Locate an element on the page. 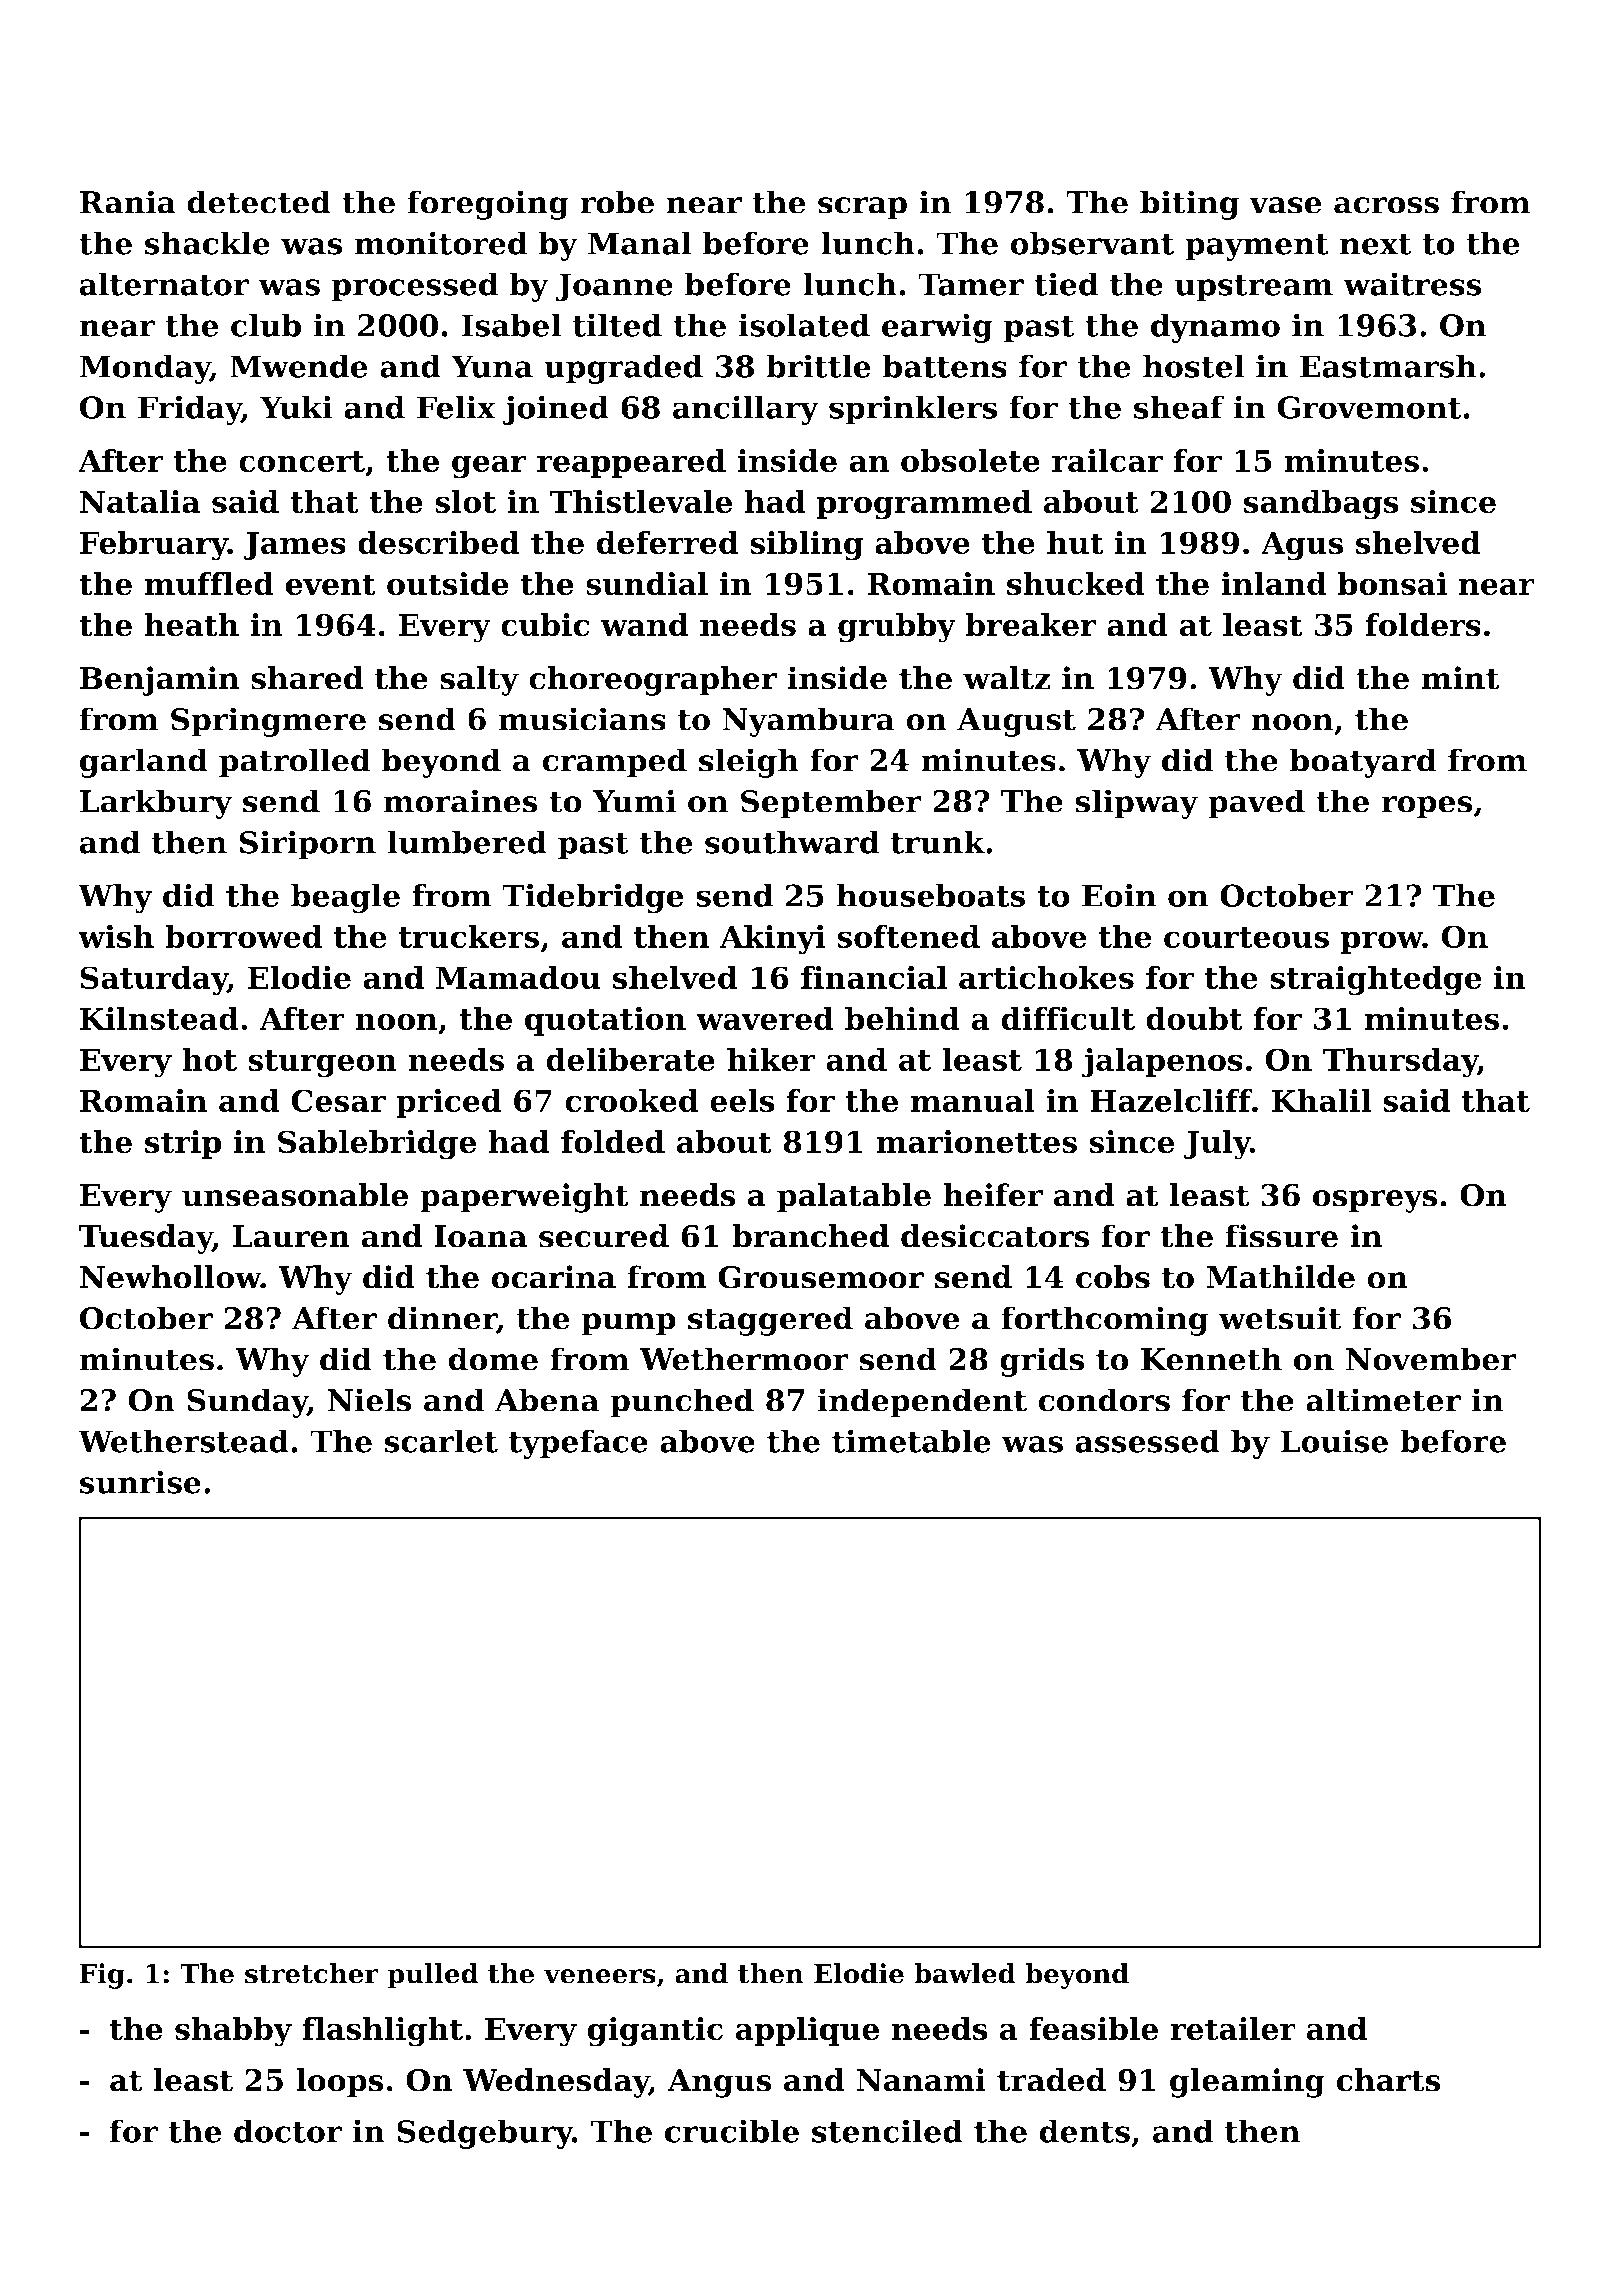  gigantic is located at coordinates (655, 2032).
